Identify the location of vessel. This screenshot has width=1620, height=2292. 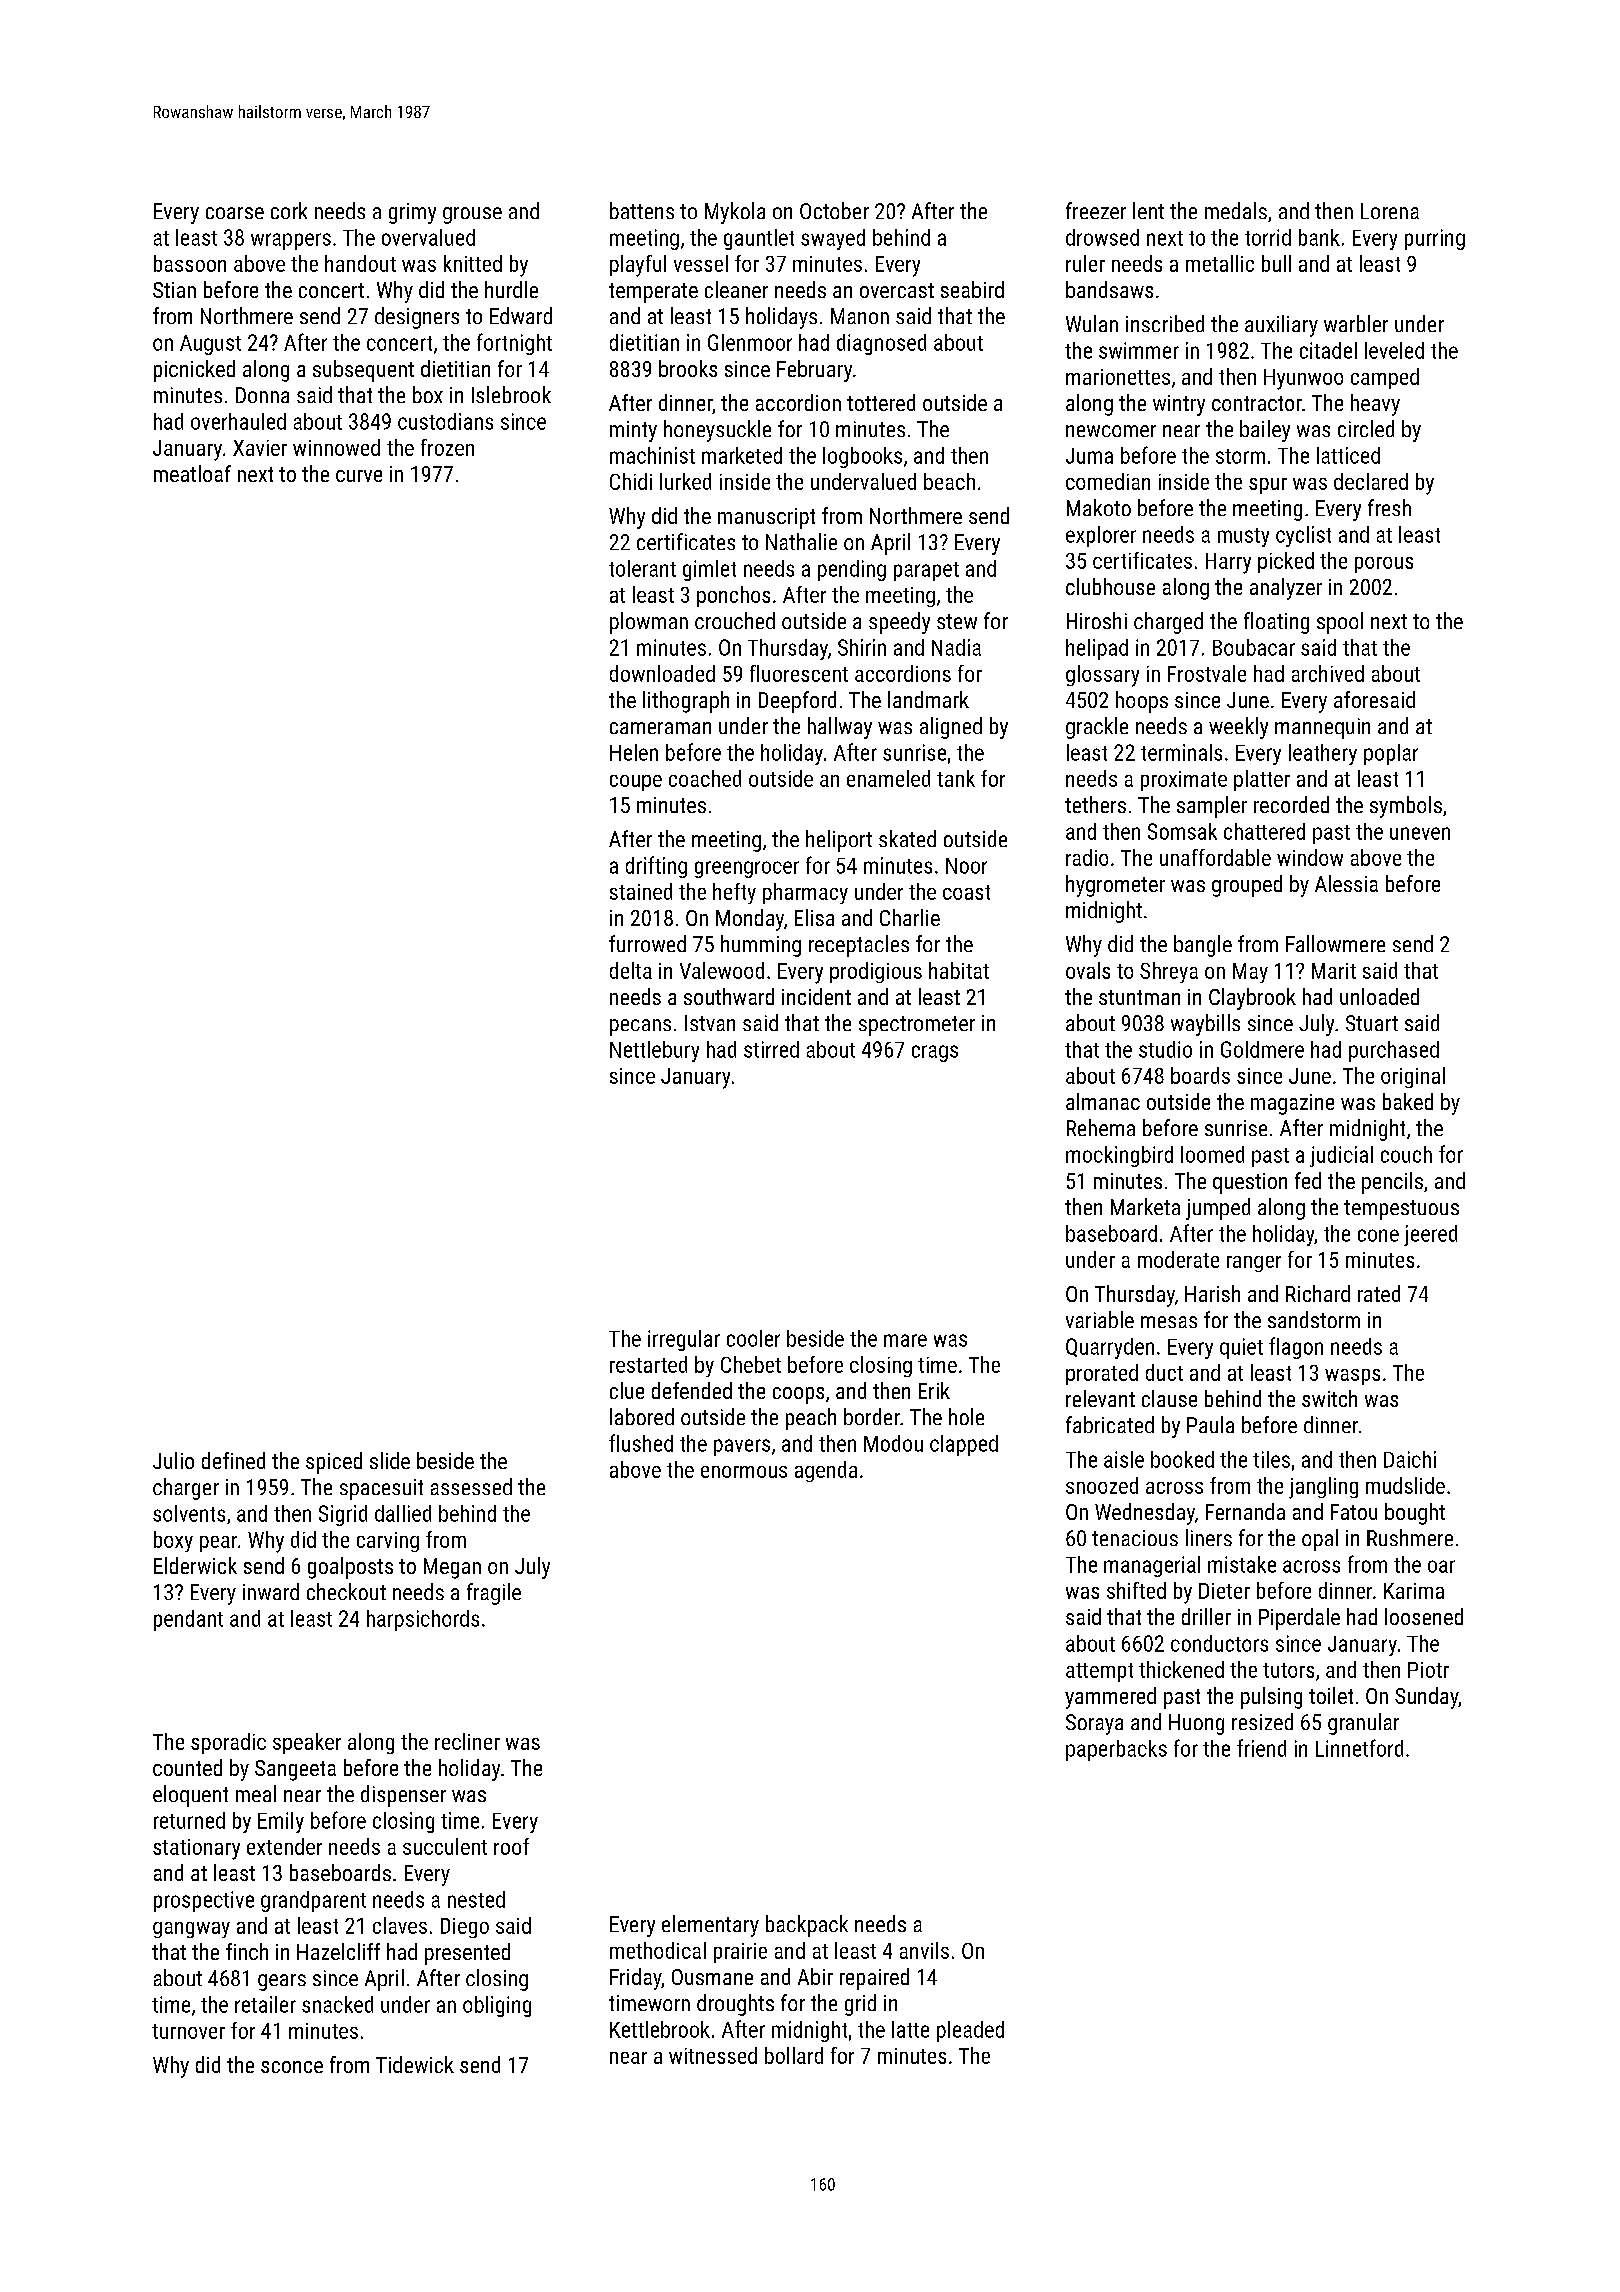
(701, 263).
